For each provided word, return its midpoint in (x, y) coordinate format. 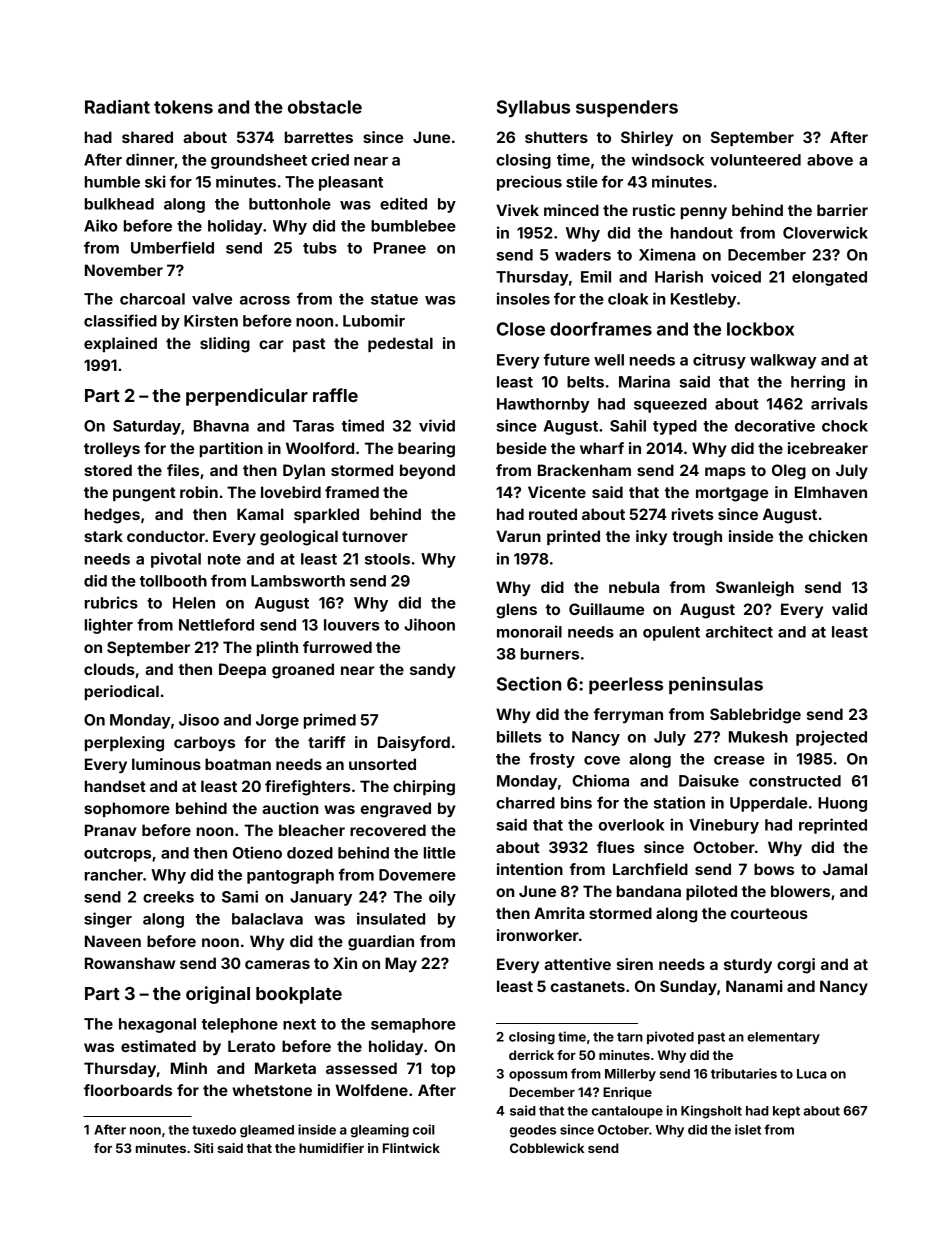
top (443, 1070)
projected (831, 738)
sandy (433, 670)
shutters (556, 137)
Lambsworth (298, 581)
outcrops (117, 855)
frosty (552, 760)
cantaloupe (627, 1112)
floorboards (128, 1090)
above (830, 160)
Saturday (147, 427)
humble (112, 182)
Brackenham (584, 470)
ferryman (628, 715)
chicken (838, 536)
